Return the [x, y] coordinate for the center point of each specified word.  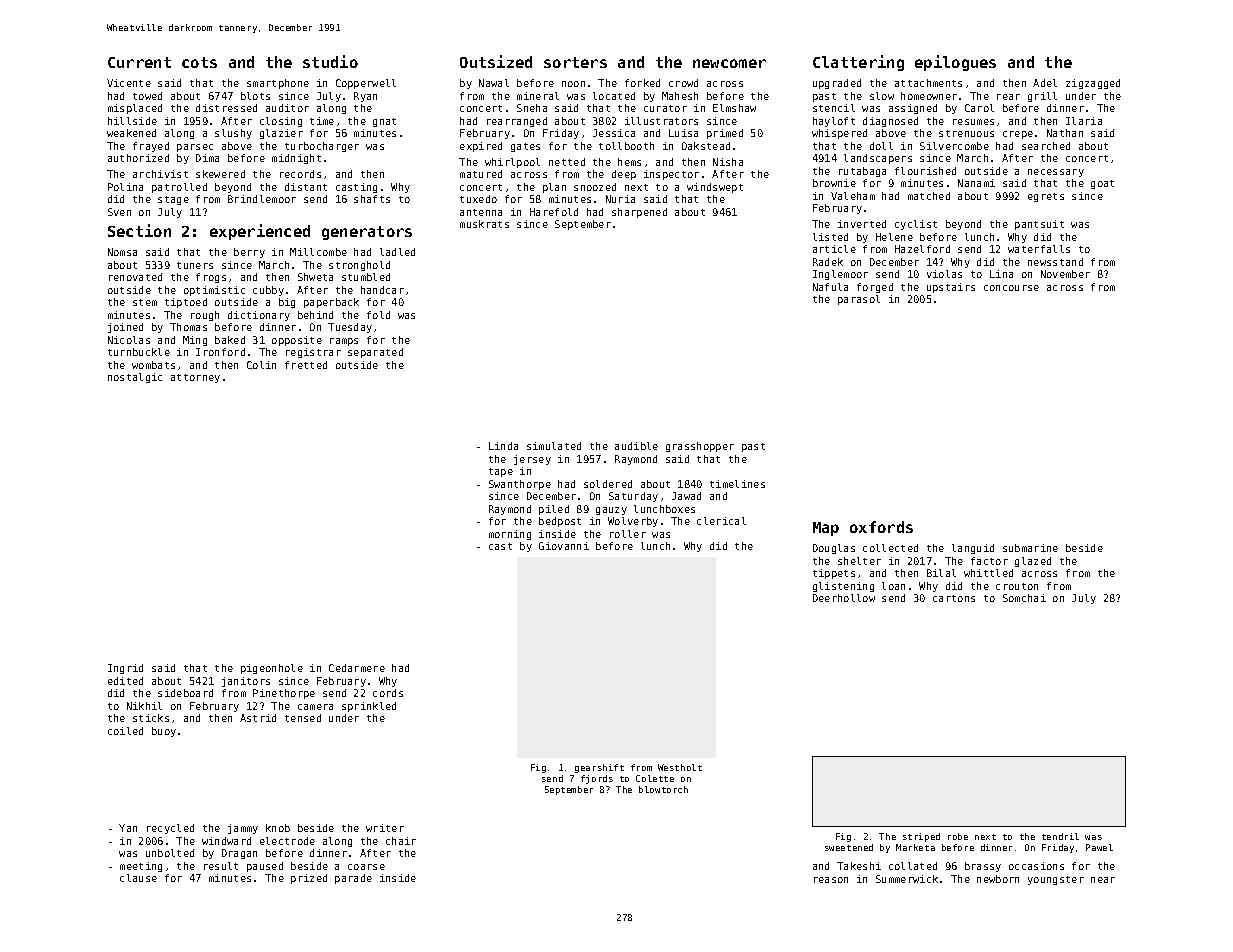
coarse [366, 867]
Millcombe [318, 252]
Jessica [614, 133]
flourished [925, 171]
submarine [1030, 548]
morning [510, 535]
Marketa [915, 847]
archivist [160, 174]
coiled [125, 731]
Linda [503, 446]
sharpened [639, 213]
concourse [1011, 288]
